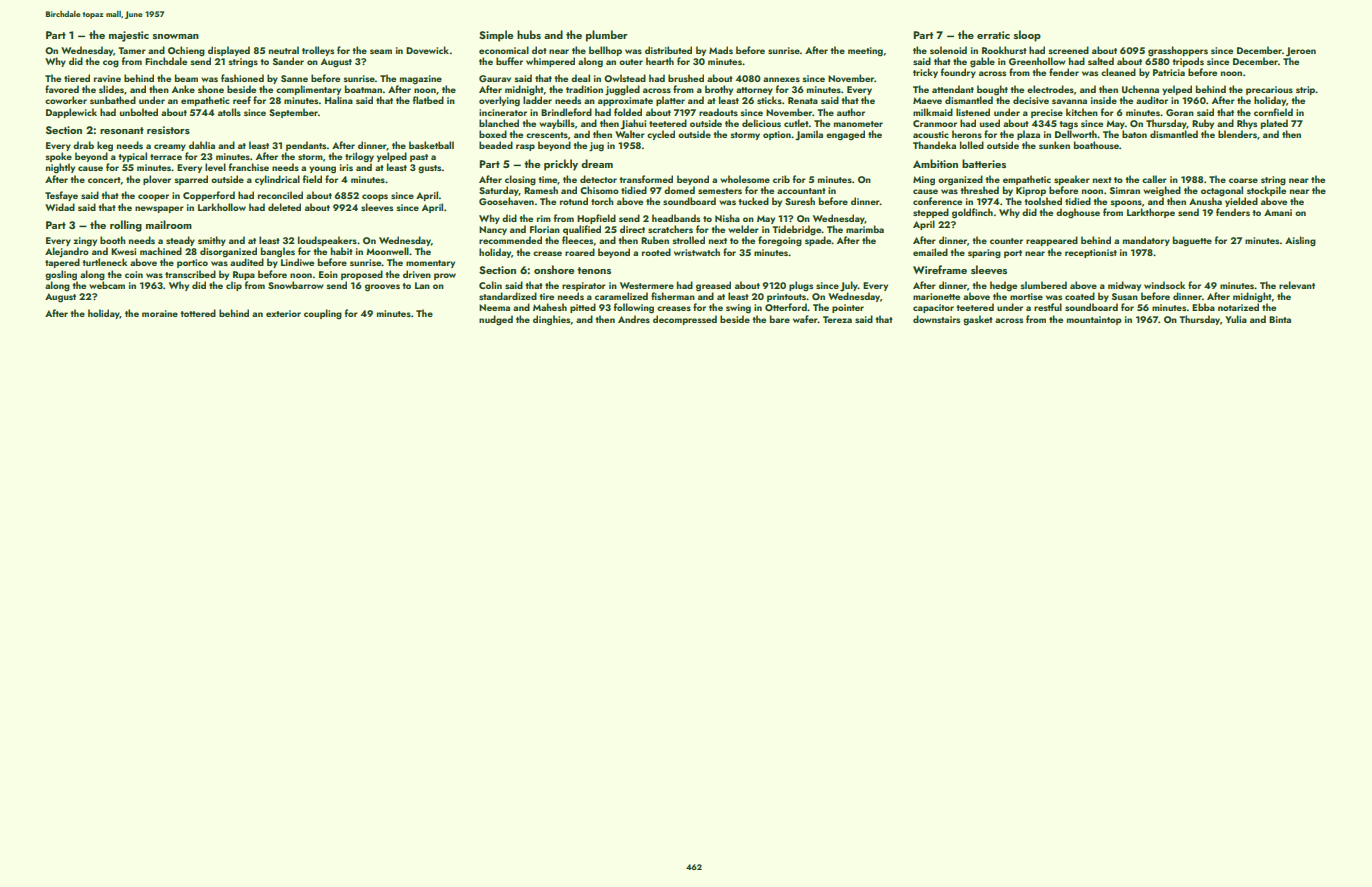  I want to click on author, so click(851, 112).
